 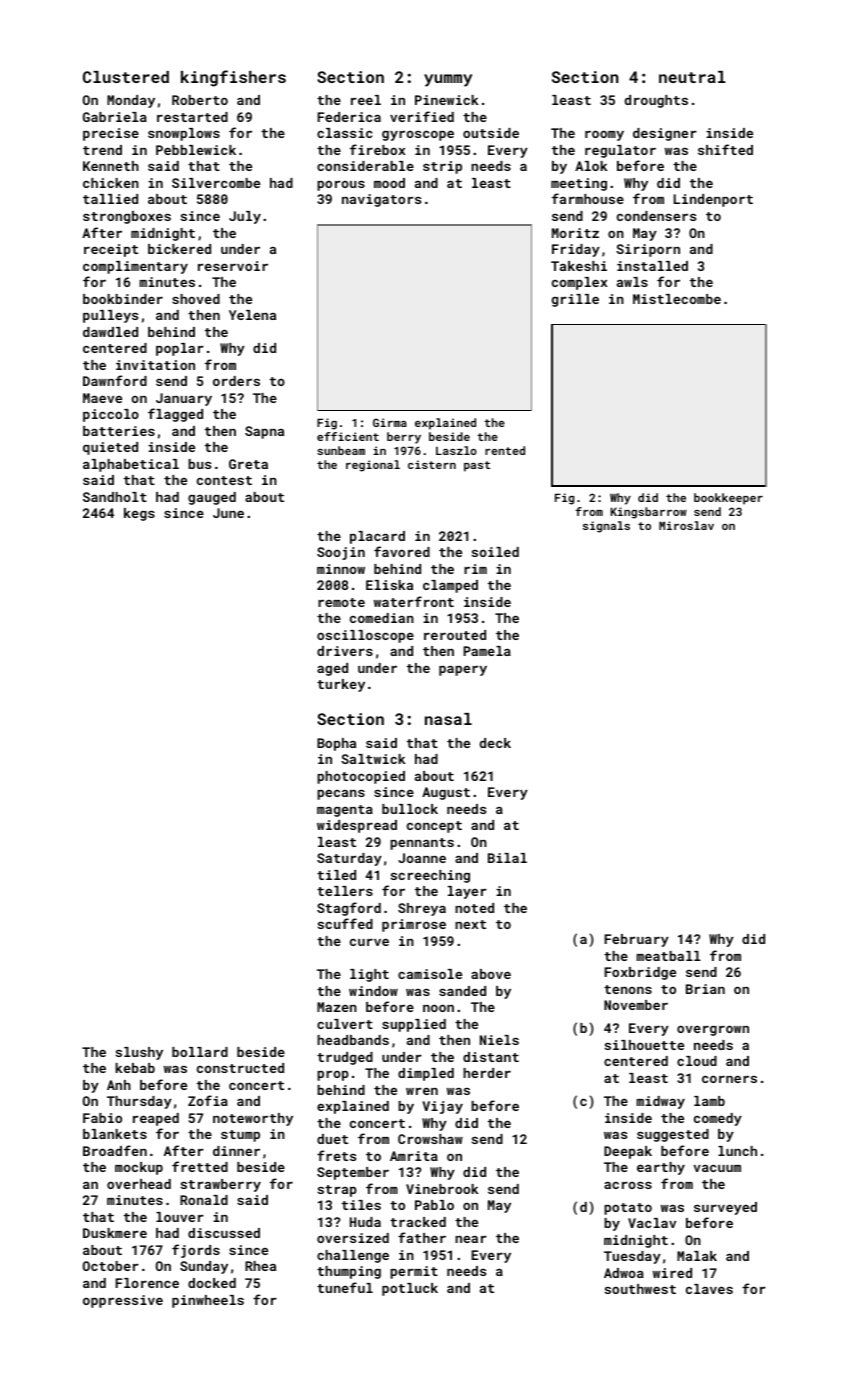 I want to click on Malak, so click(x=697, y=1256).
